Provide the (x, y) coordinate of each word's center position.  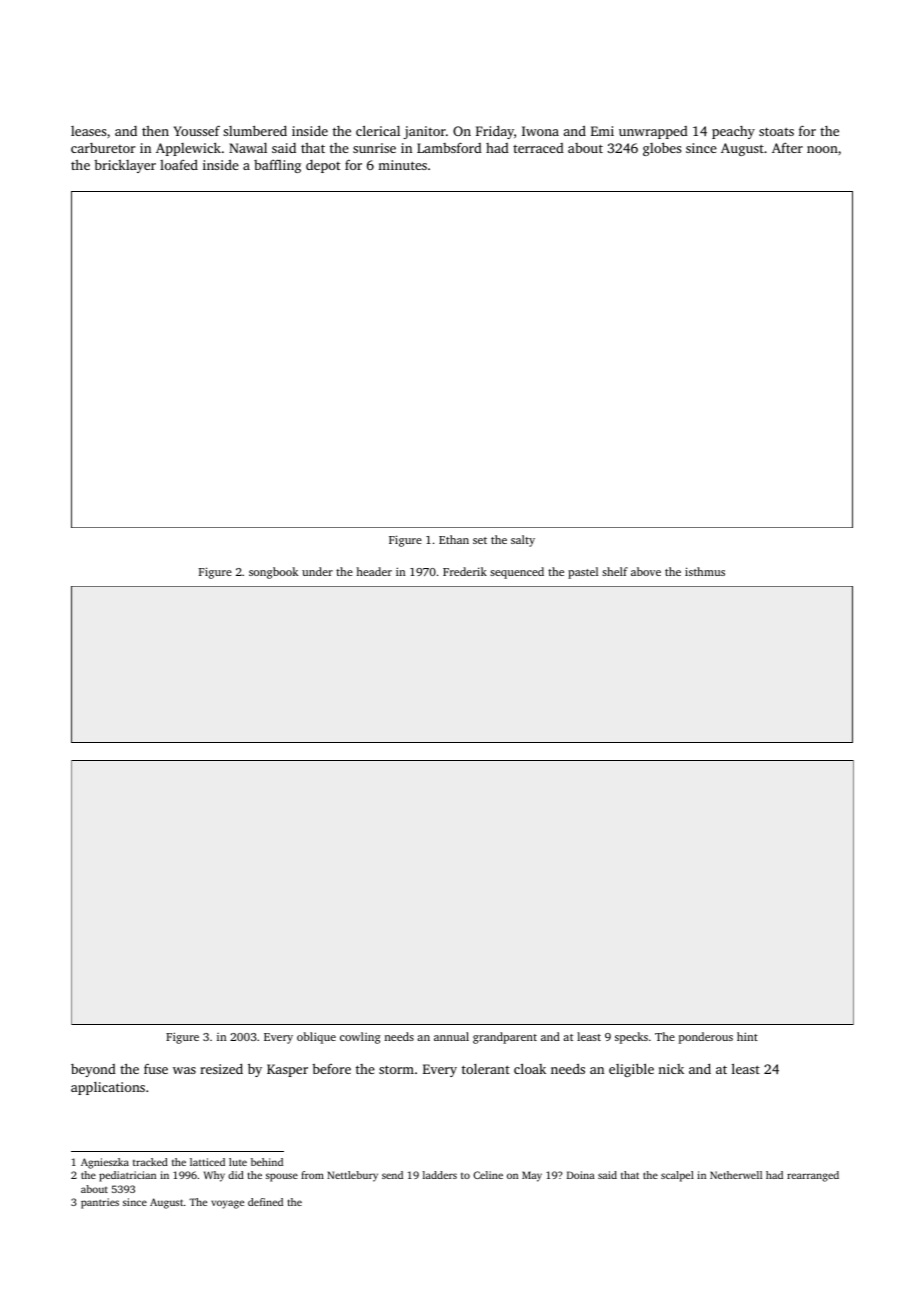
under (317, 571)
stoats (776, 131)
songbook (273, 573)
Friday (495, 132)
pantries (100, 1203)
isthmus (705, 571)
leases (88, 131)
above (646, 571)
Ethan (454, 539)
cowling (360, 1038)
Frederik (465, 571)
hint (747, 1036)
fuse (156, 1068)
